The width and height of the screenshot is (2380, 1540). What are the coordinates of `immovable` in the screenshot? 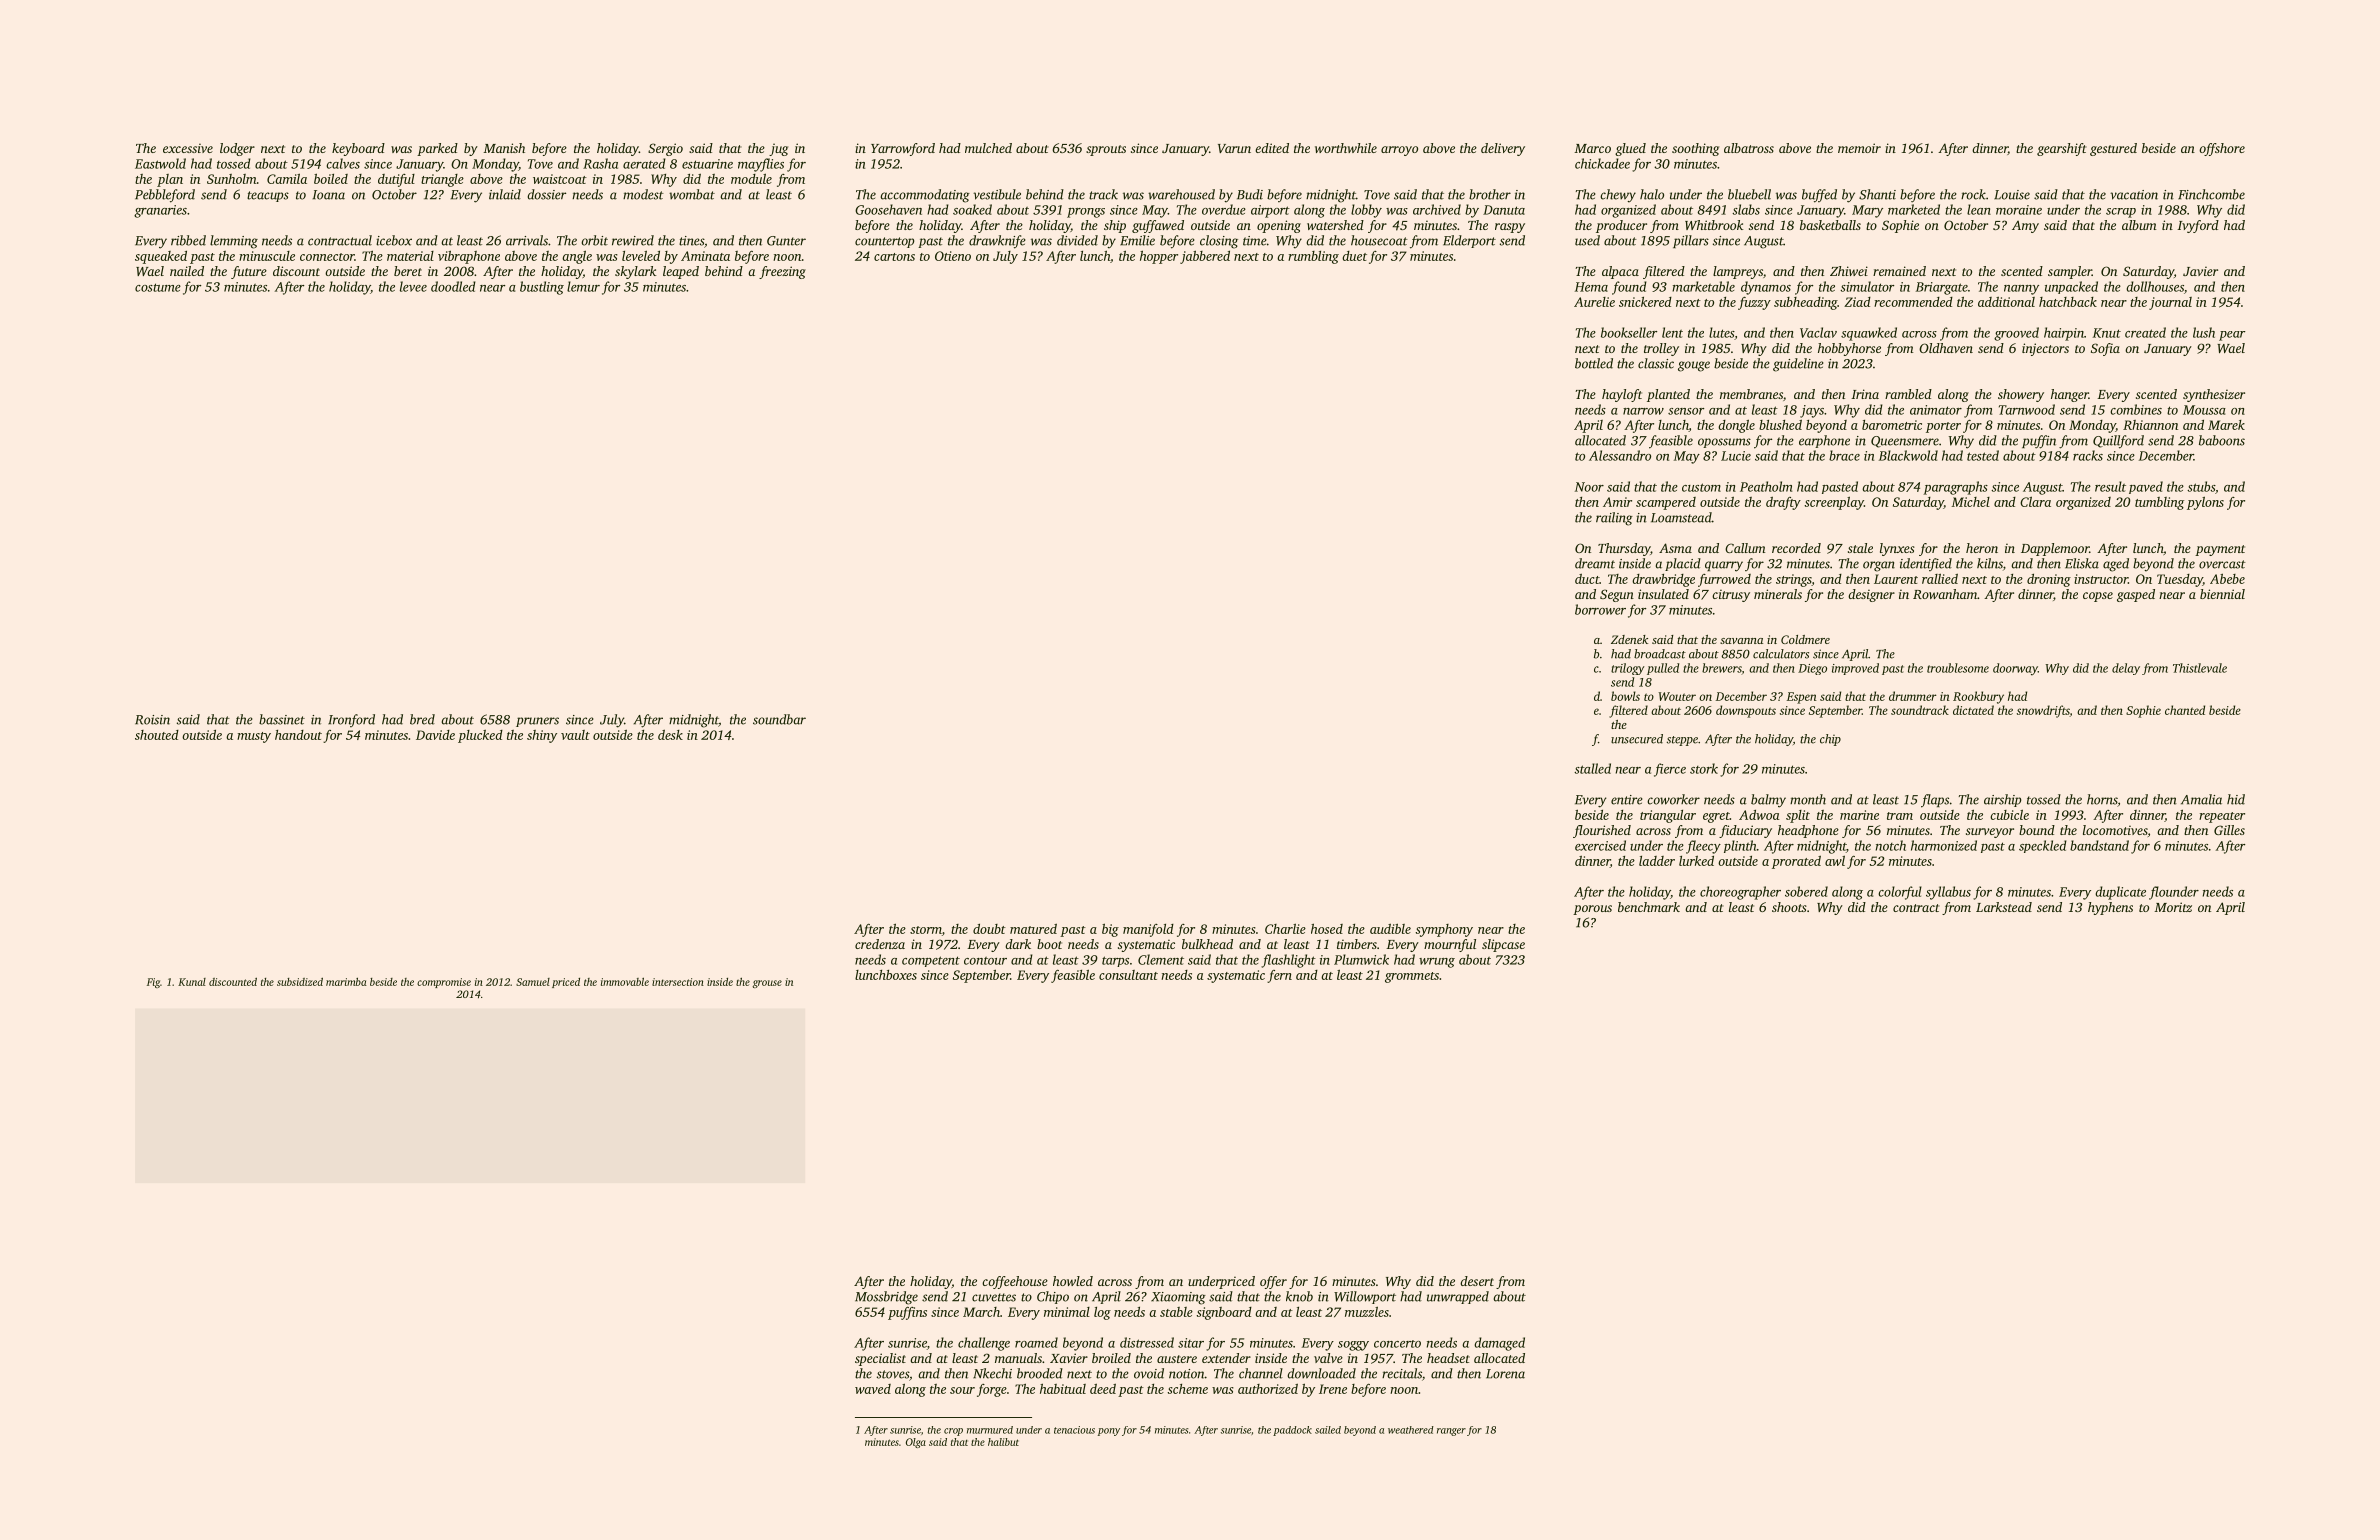 It's located at (625, 982).
